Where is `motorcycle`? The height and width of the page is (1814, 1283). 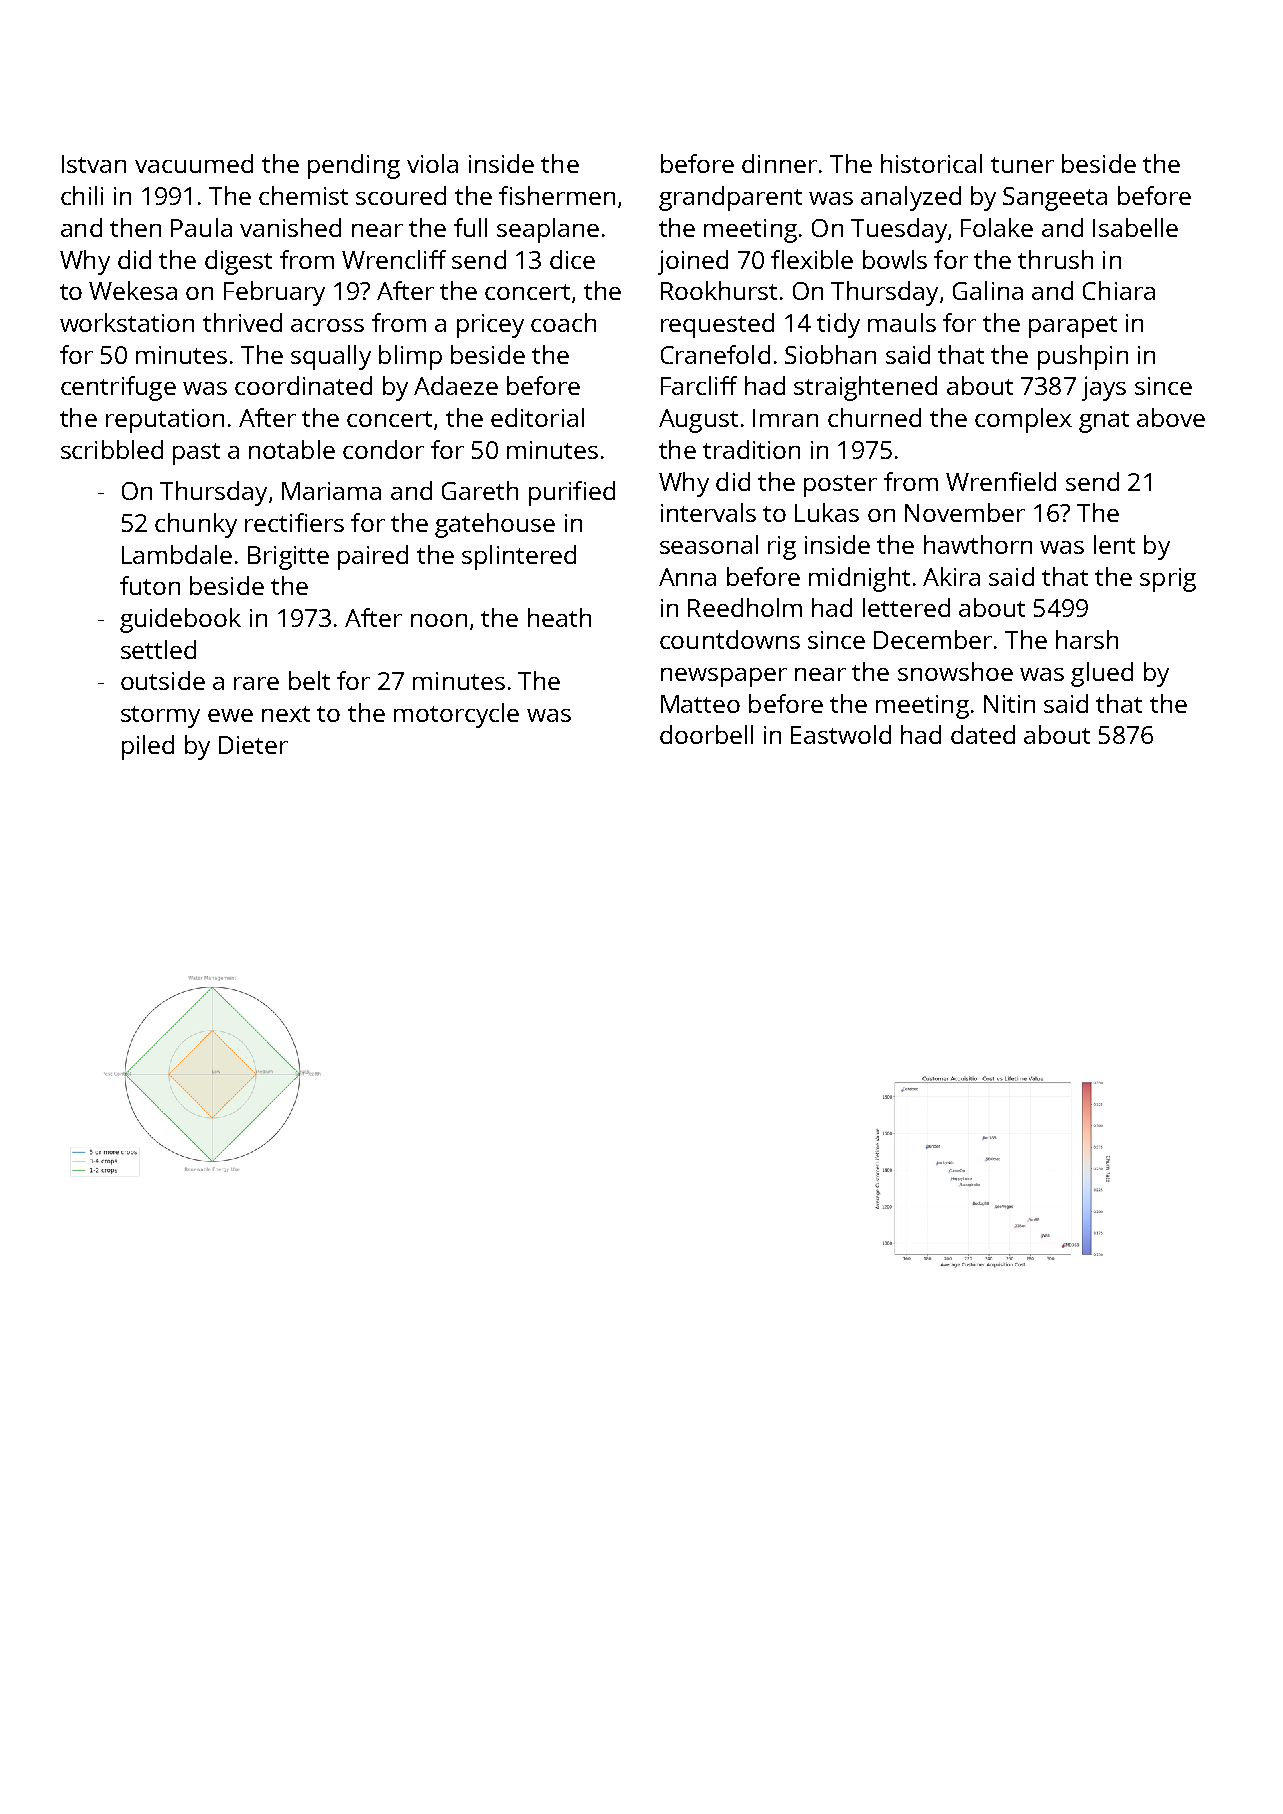
motorcycle is located at coordinates (456, 715).
